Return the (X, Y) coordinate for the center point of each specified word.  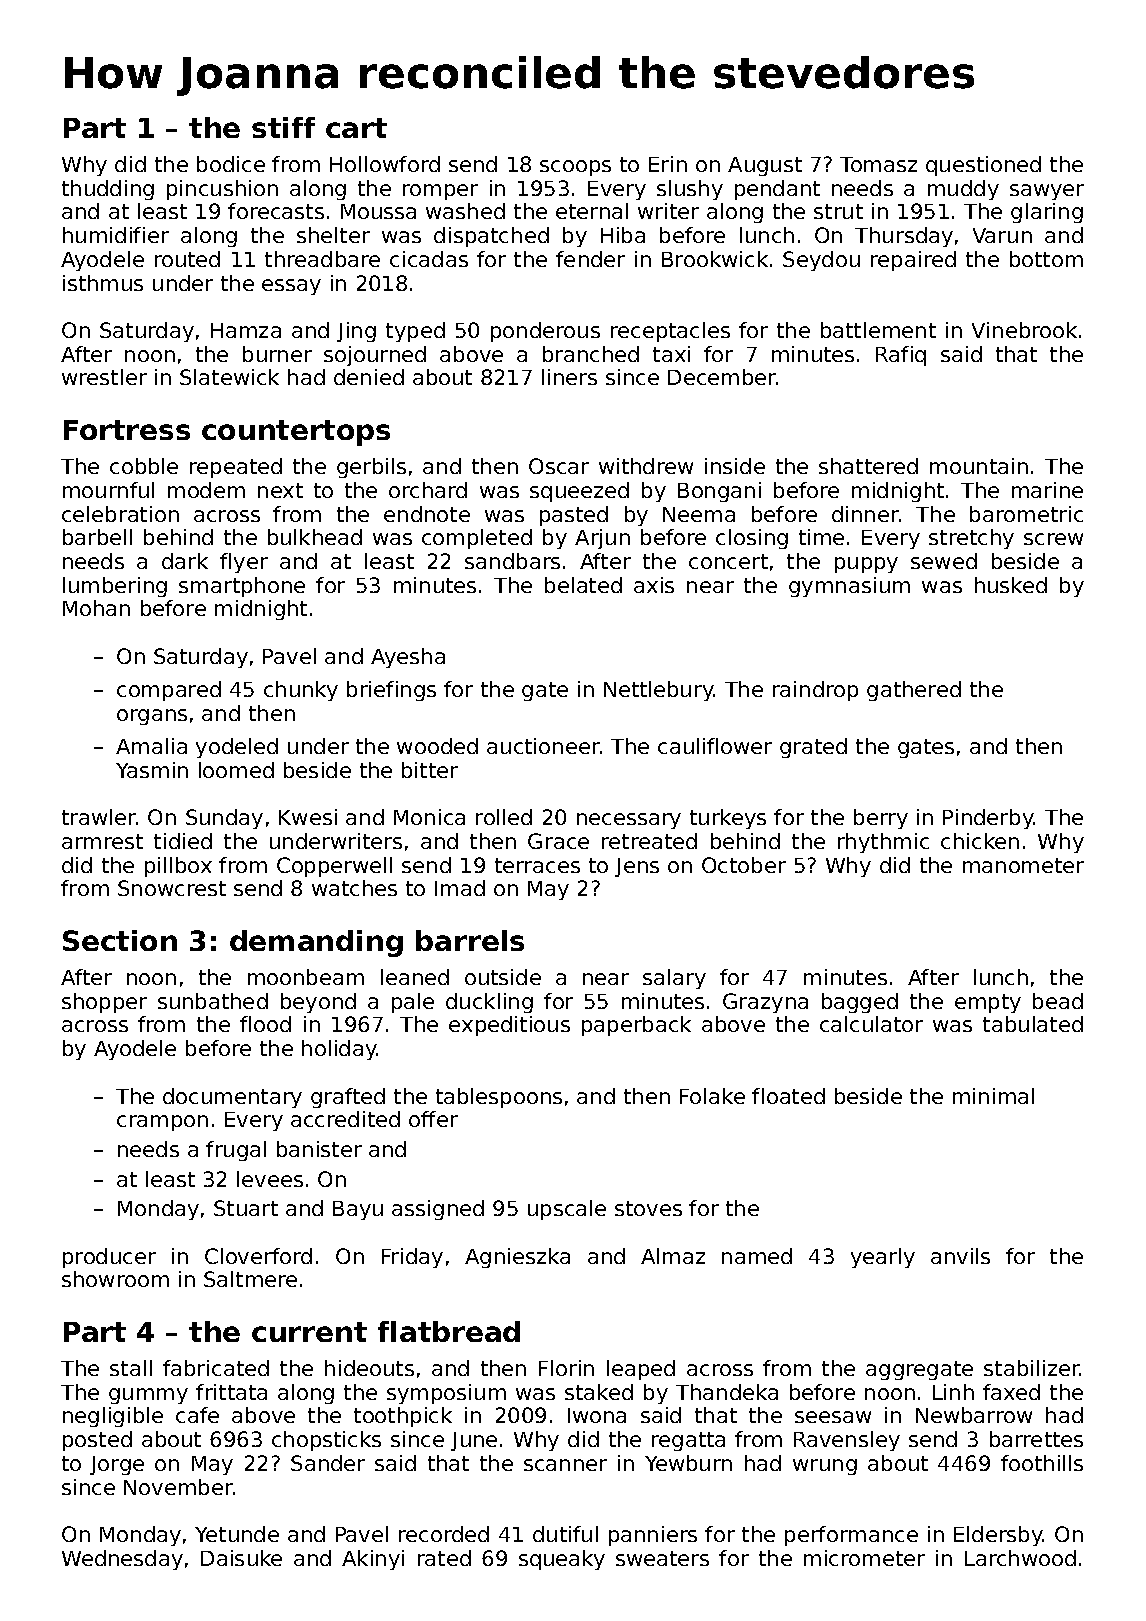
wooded (437, 746)
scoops (575, 168)
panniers (653, 1536)
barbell (97, 537)
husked (1011, 585)
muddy (963, 190)
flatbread (449, 1331)
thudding (108, 190)
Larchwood (1020, 1558)
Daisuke (241, 1558)
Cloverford (258, 1256)
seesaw (833, 1417)
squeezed (579, 492)
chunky (301, 691)
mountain (979, 466)
